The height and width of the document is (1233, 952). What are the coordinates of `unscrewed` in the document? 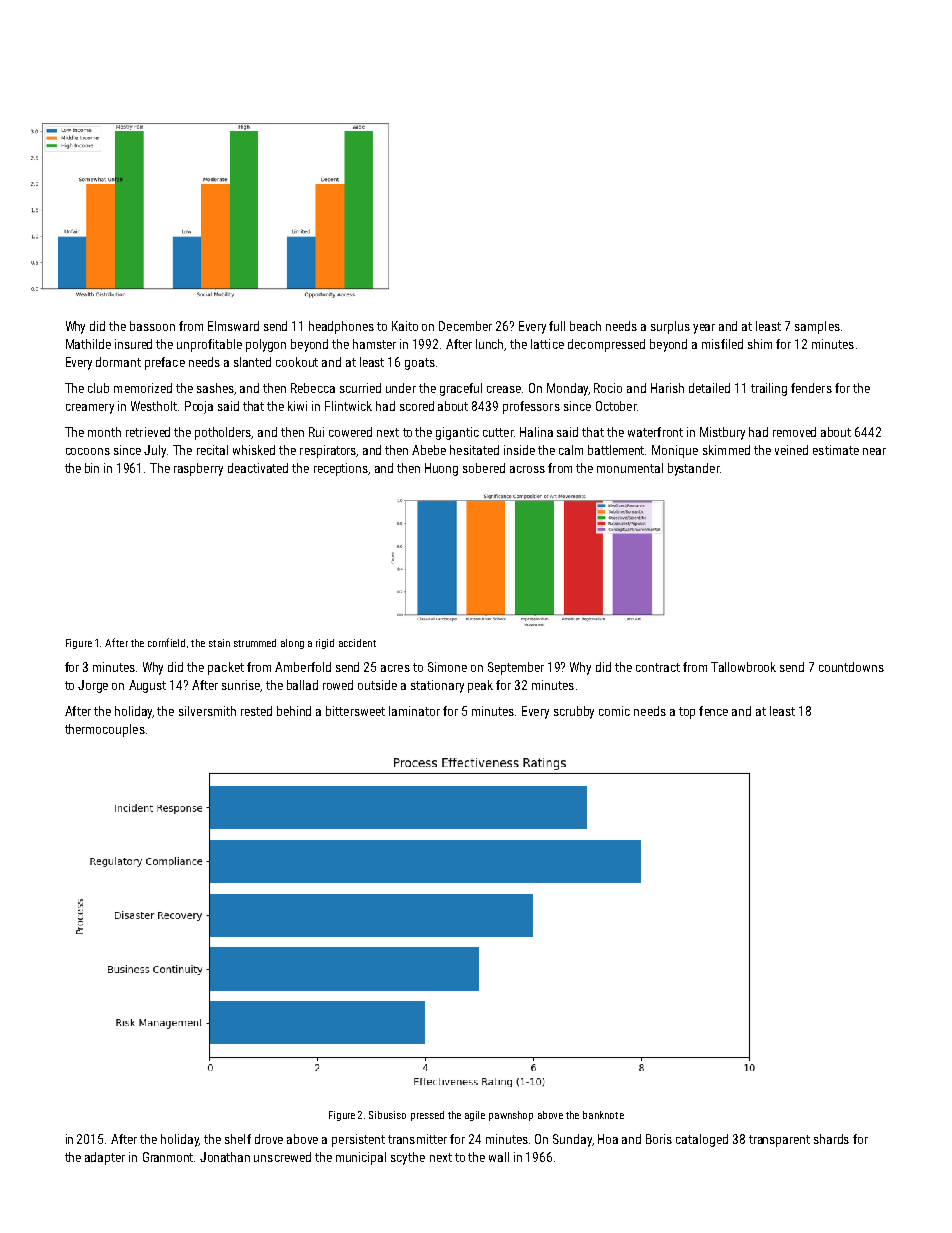 It's located at (282, 1157).
